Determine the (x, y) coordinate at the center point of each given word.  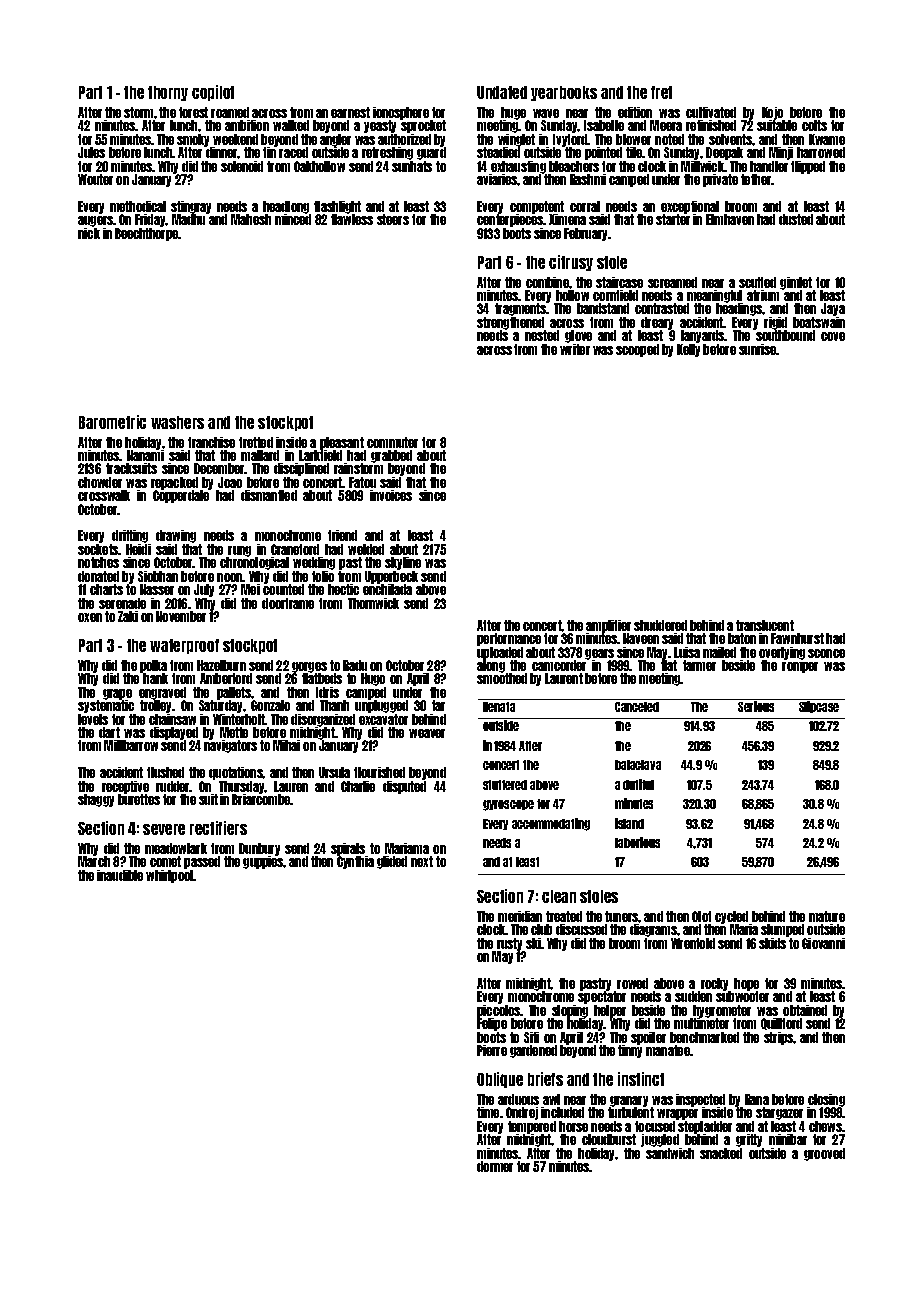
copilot (213, 93)
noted (669, 139)
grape (117, 694)
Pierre (492, 1050)
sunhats (412, 166)
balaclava (638, 765)
